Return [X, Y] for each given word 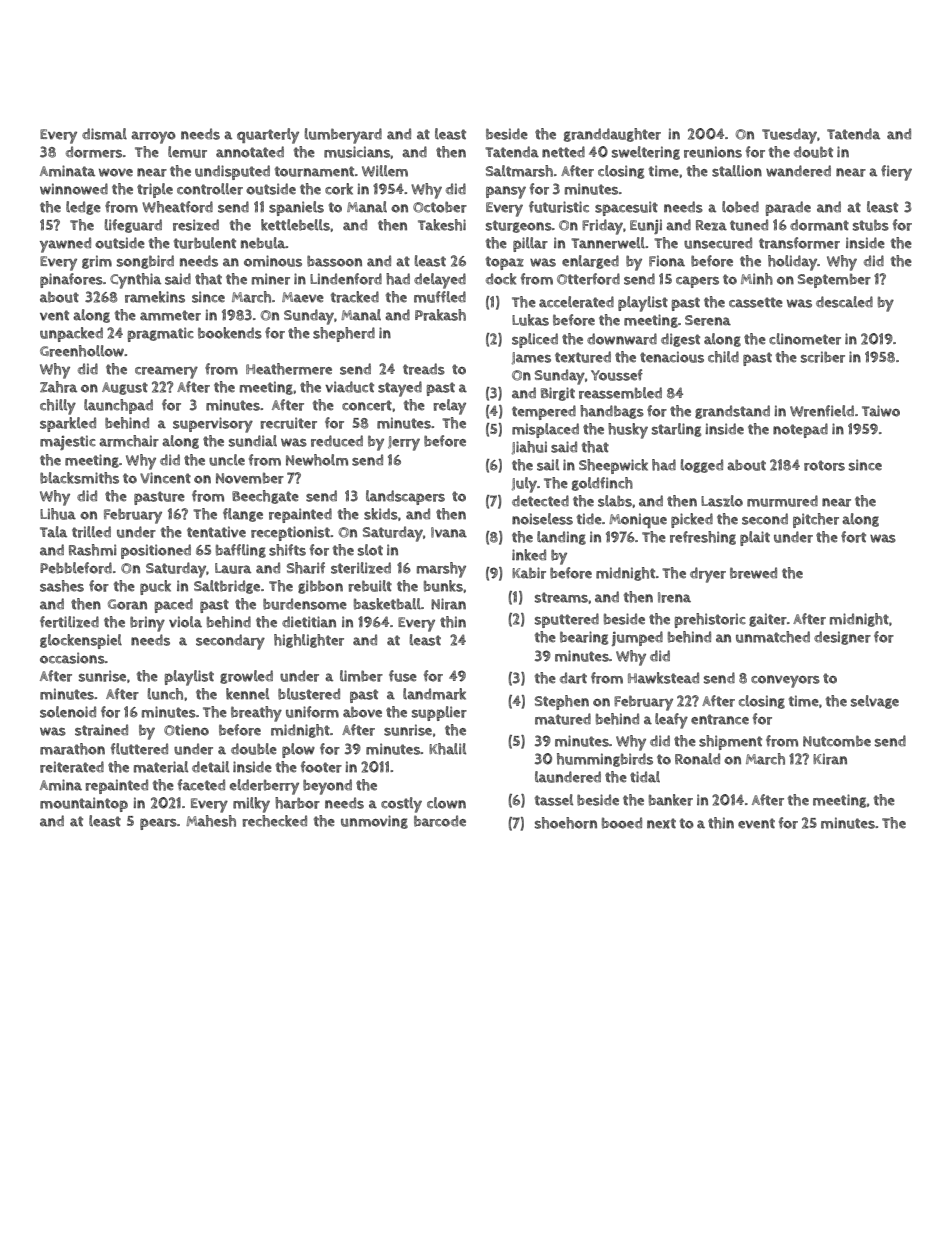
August [125, 388]
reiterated [72, 767]
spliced [535, 340]
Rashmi [92, 550]
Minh [757, 279]
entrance [720, 719]
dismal [104, 134]
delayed [440, 281]
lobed [740, 207]
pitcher [816, 520]
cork [339, 189]
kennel [247, 694]
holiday [792, 263]
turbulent [205, 243]
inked [529, 555]
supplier [439, 713]
